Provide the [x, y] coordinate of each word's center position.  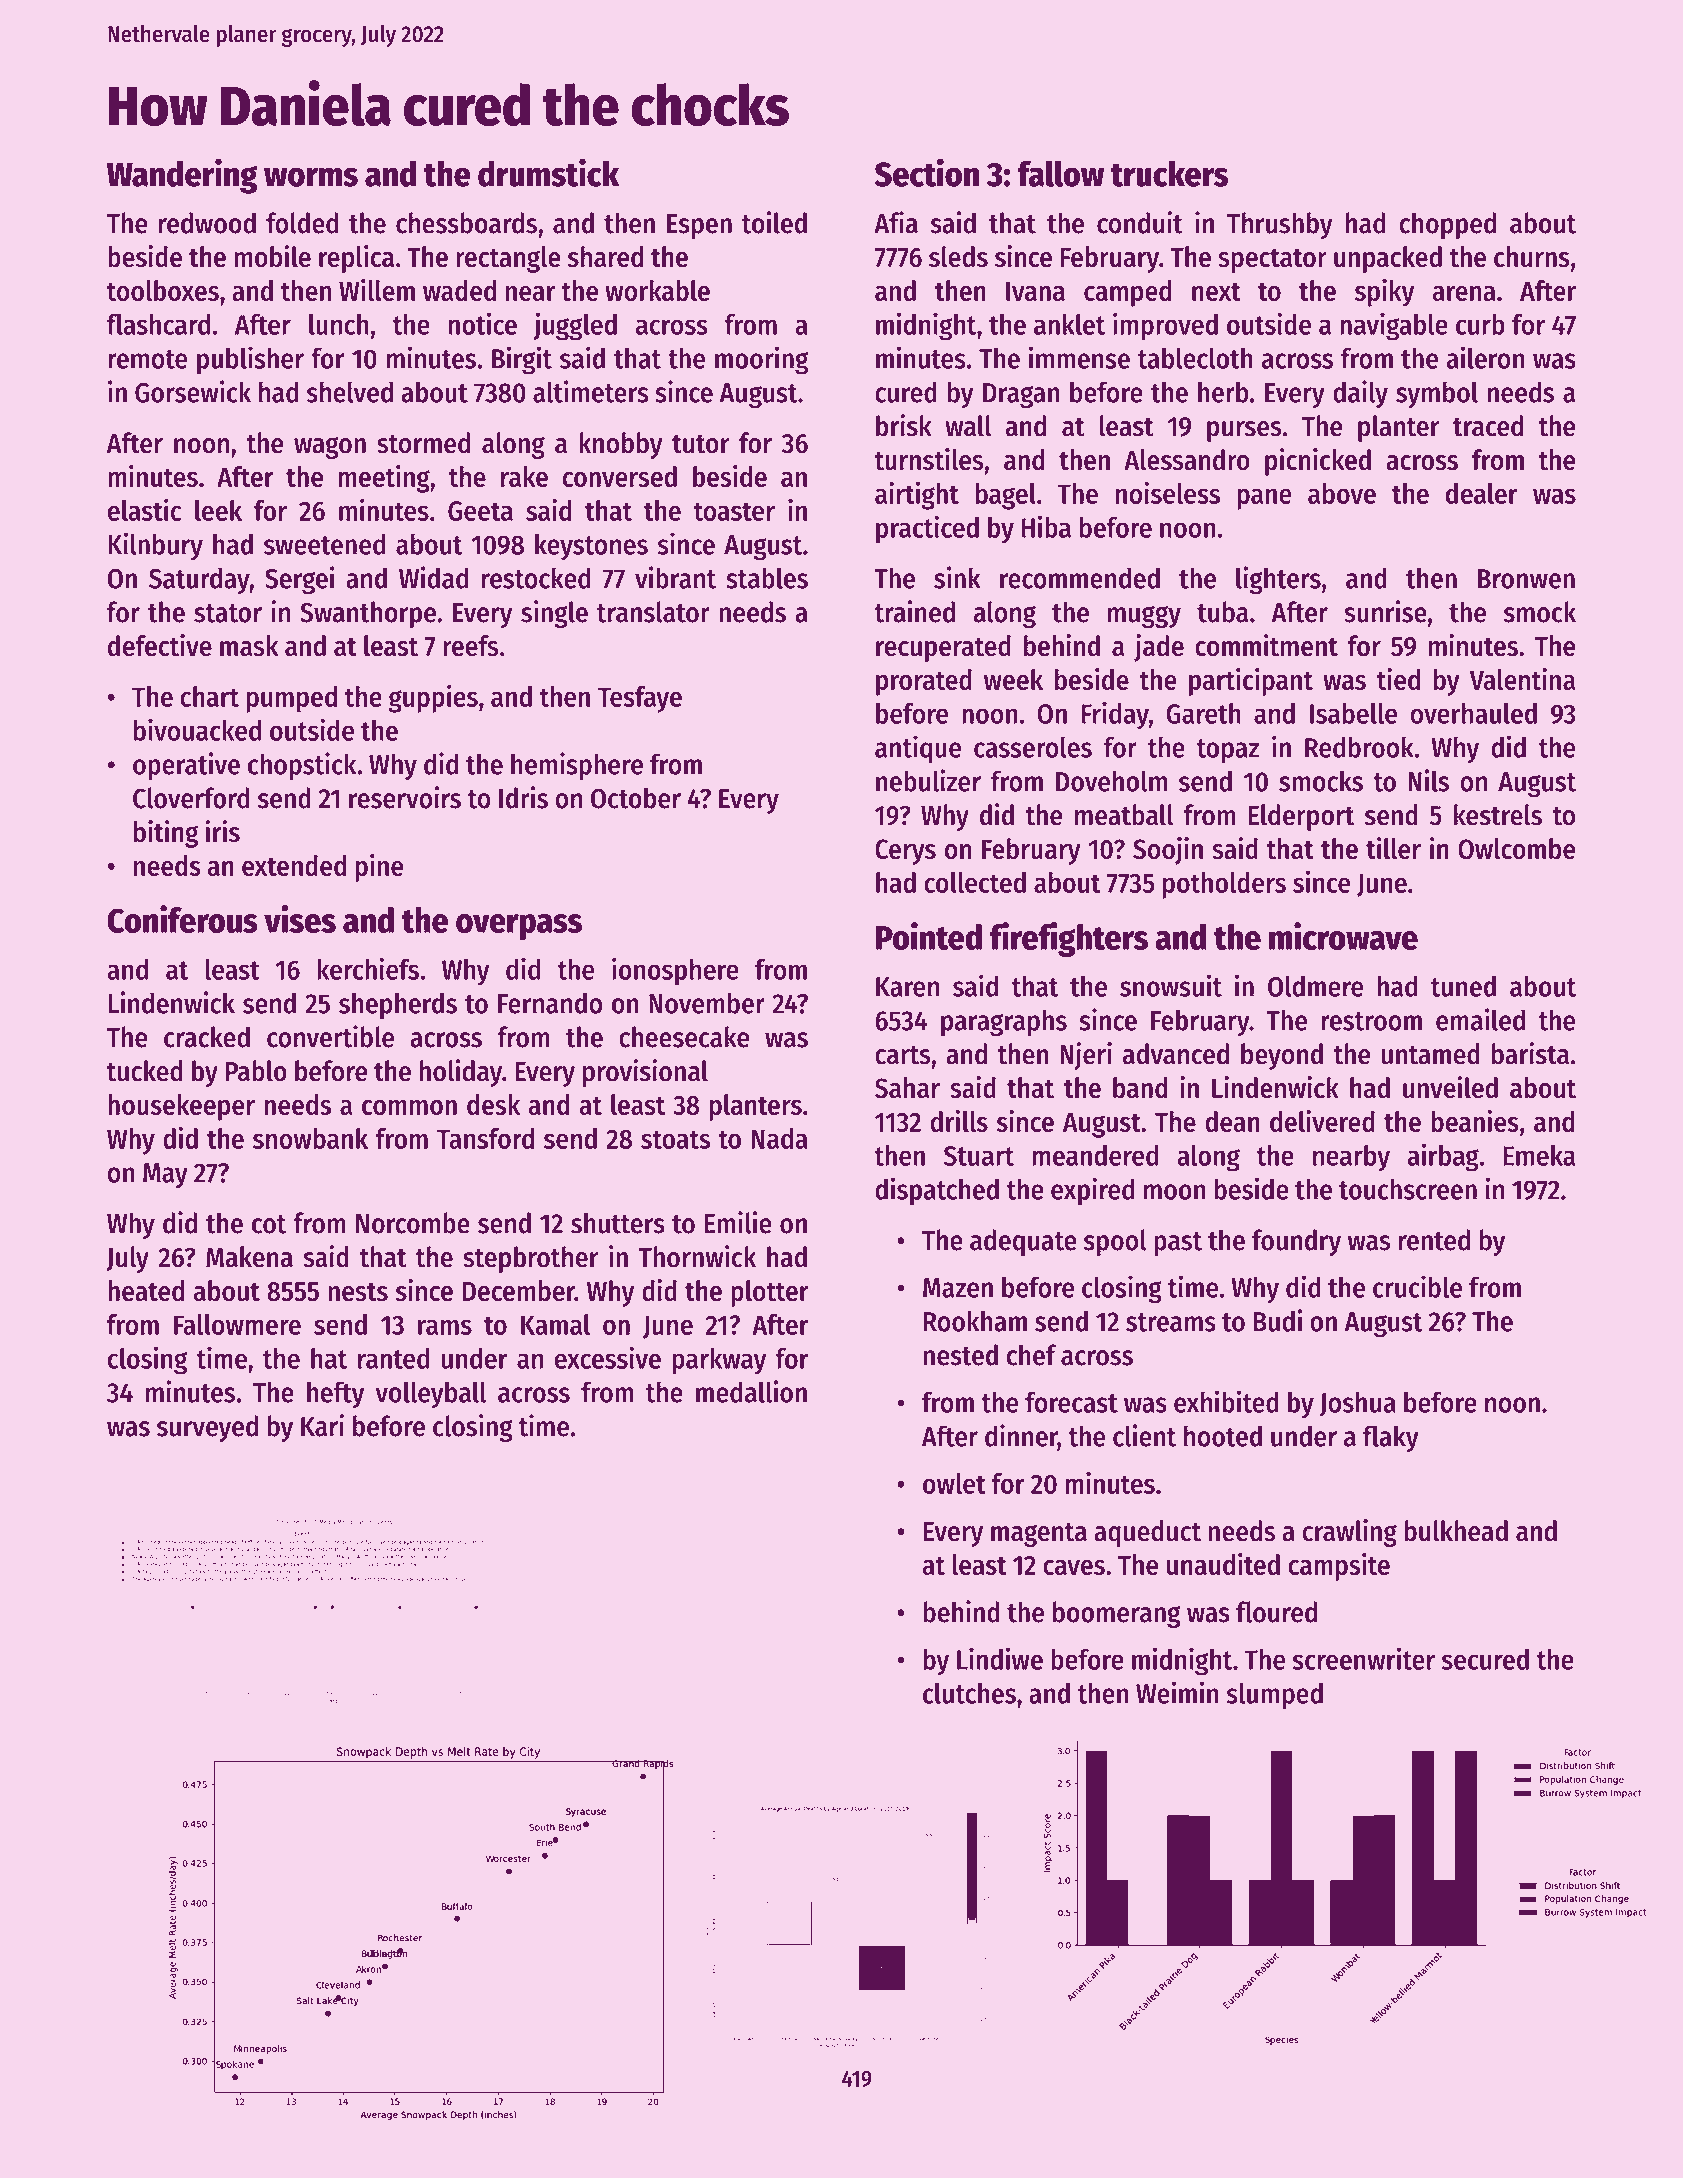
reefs [471, 646]
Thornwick [697, 1256]
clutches [969, 1693]
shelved [350, 392]
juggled [575, 326]
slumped [1274, 1696]
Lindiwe [1000, 1658]
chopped [1447, 225]
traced [1488, 426]
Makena [249, 1257]
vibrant [675, 577]
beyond [1282, 1056]
